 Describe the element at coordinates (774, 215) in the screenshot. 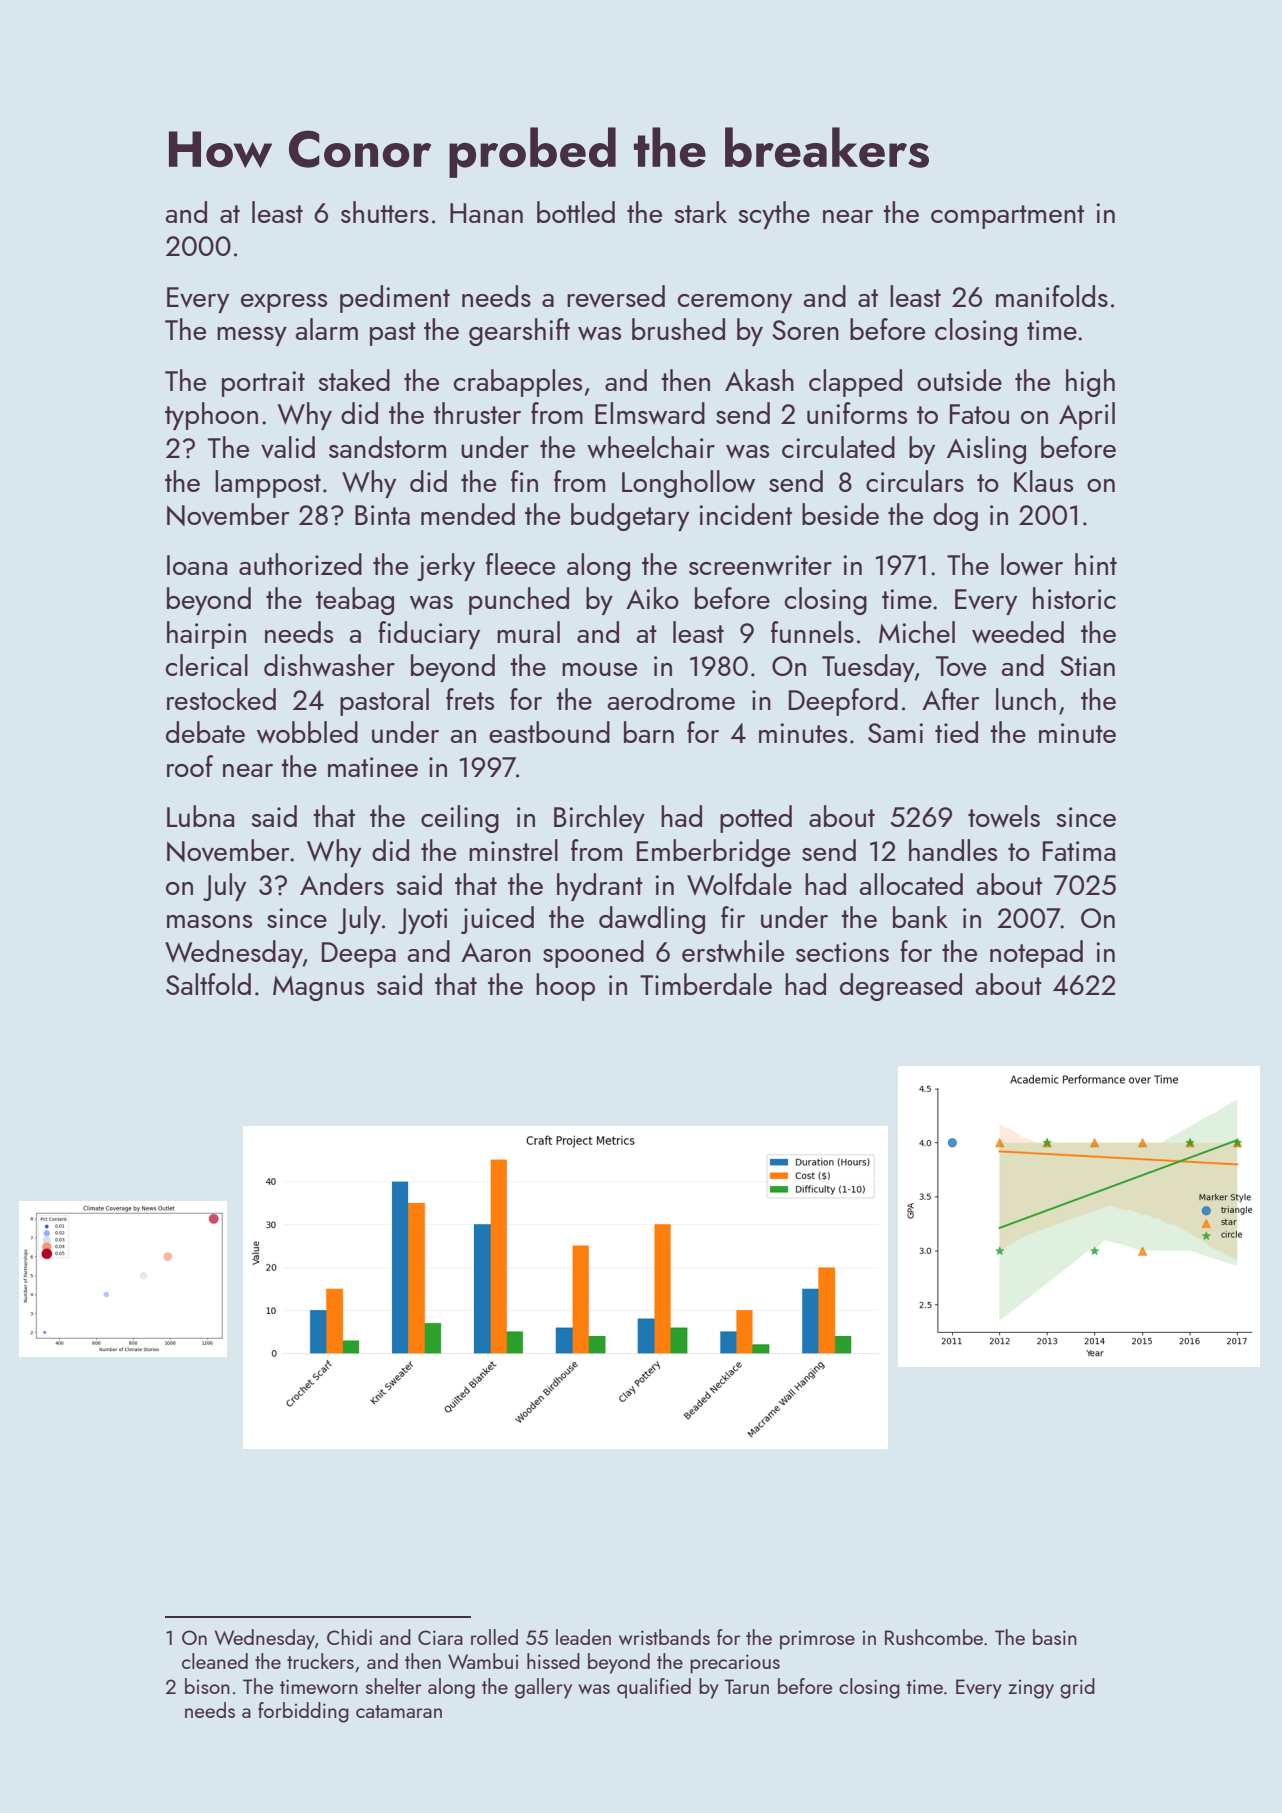

I see `scythe` at that location.
